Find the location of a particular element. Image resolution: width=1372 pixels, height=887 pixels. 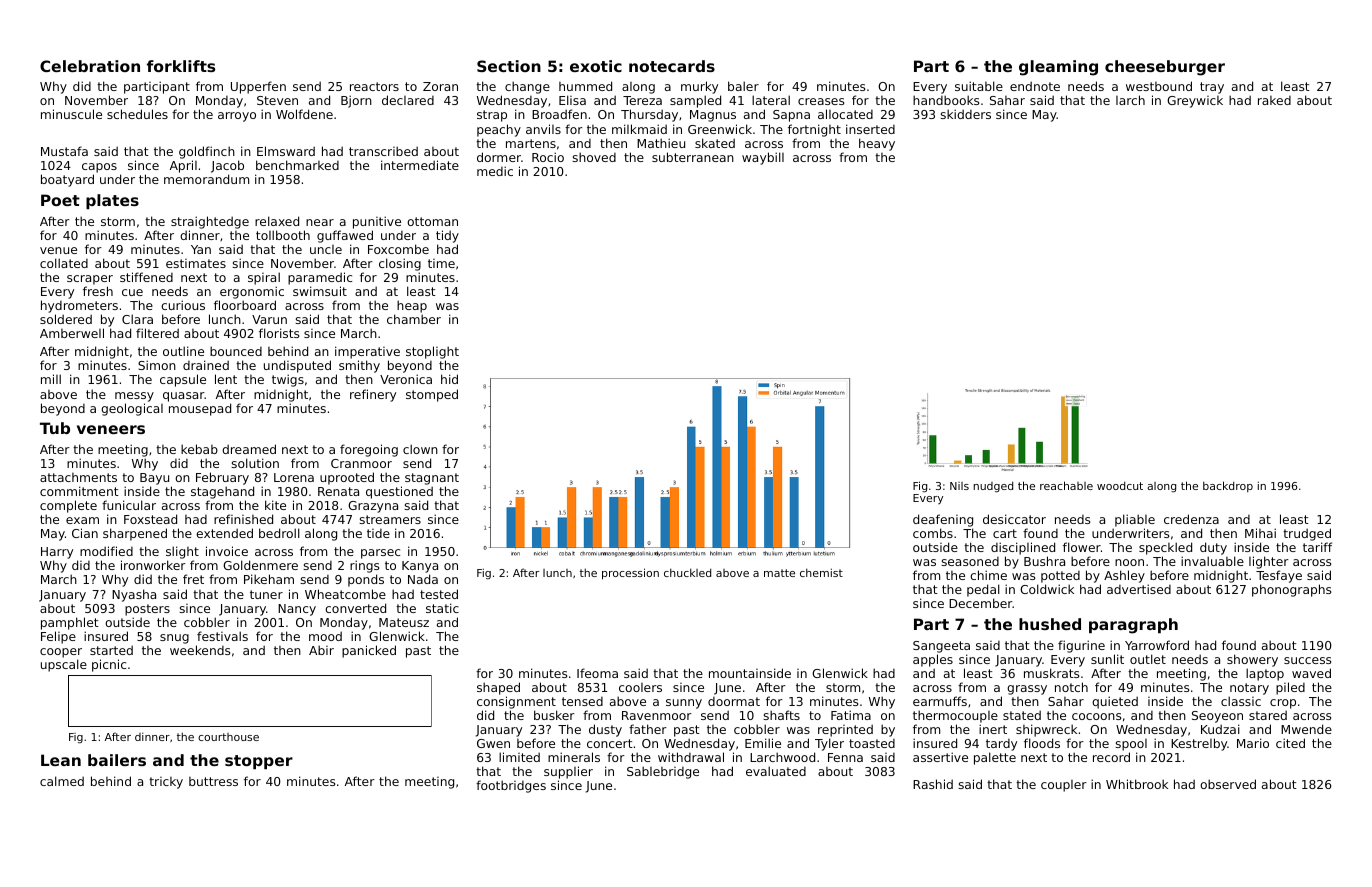

Steven is located at coordinates (277, 100).
